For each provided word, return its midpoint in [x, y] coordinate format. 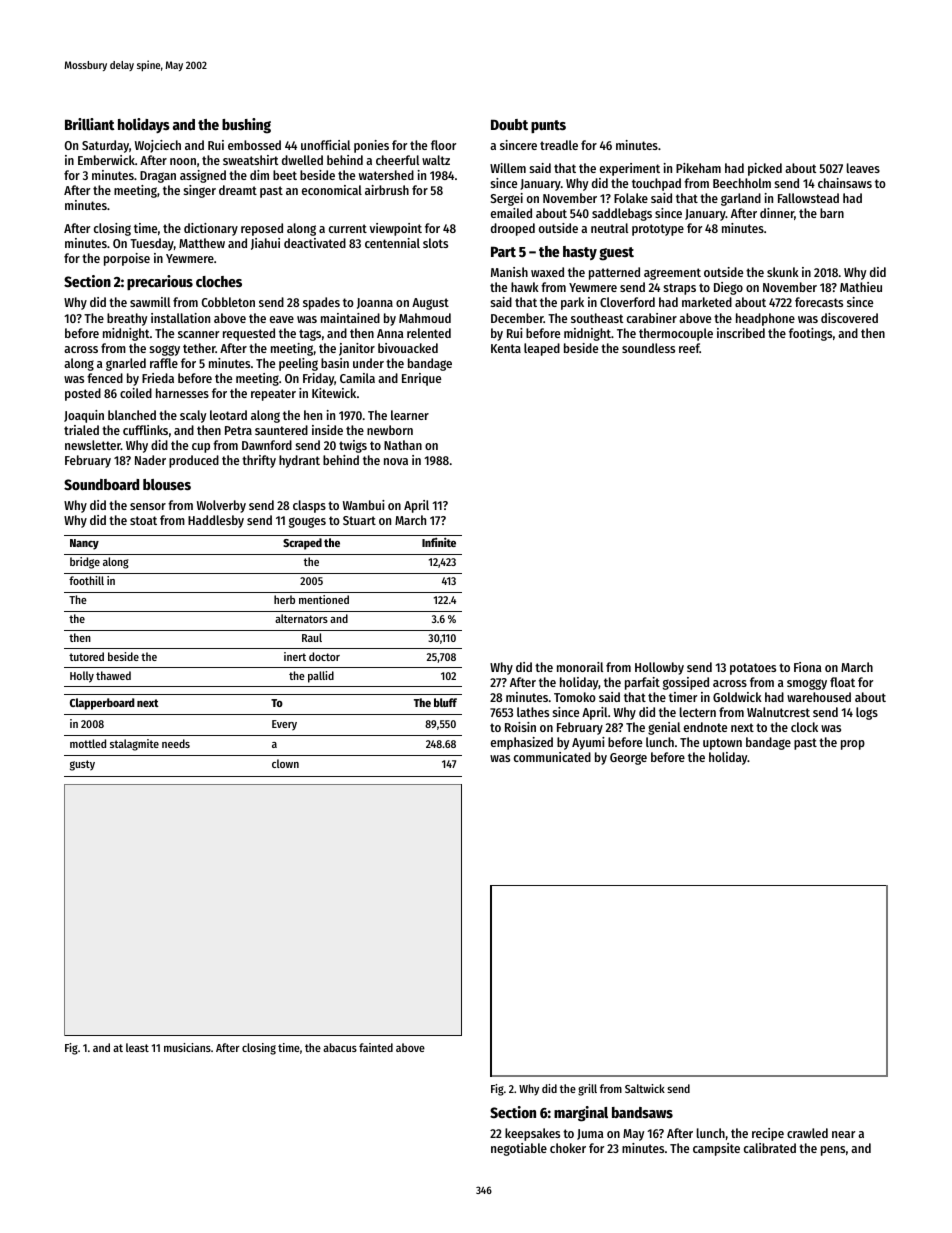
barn [832, 213]
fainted [376, 1047]
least [137, 1047]
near [843, 1134]
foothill [86, 580]
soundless [648, 348]
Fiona [808, 667]
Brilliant [90, 124]
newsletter [93, 445]
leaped [542, 349]
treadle [559, 145]
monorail [580, 667]
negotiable [519, 1149]
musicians [187, 1047]
